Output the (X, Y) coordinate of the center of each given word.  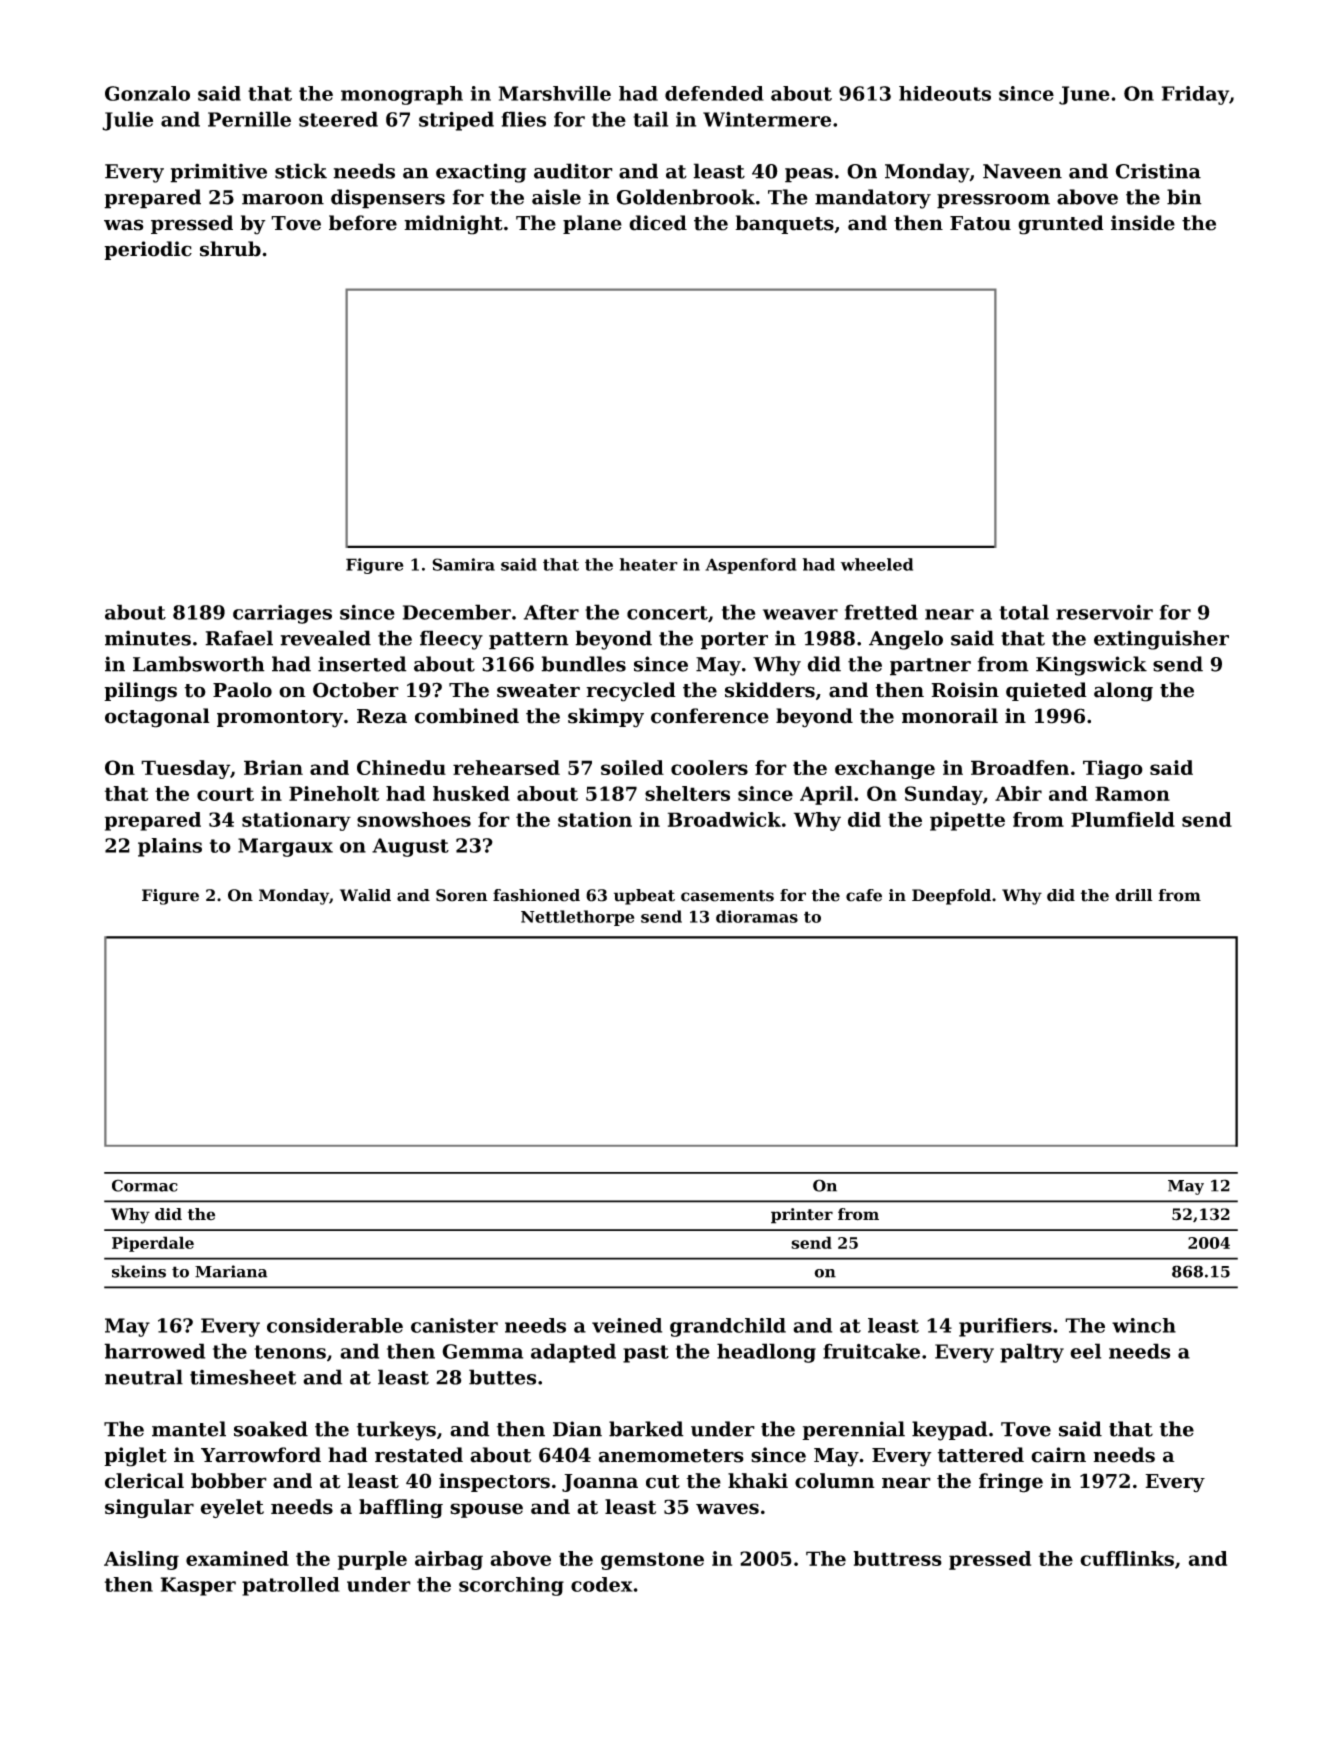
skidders (770, 690)
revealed (325, 638)
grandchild (728, 1327)
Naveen (1022, 171)
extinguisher (1161, 640)
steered (338, 119)
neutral (144, 1377)
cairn (1058, 1455)
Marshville (555, 93)
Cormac (145, 1185)
